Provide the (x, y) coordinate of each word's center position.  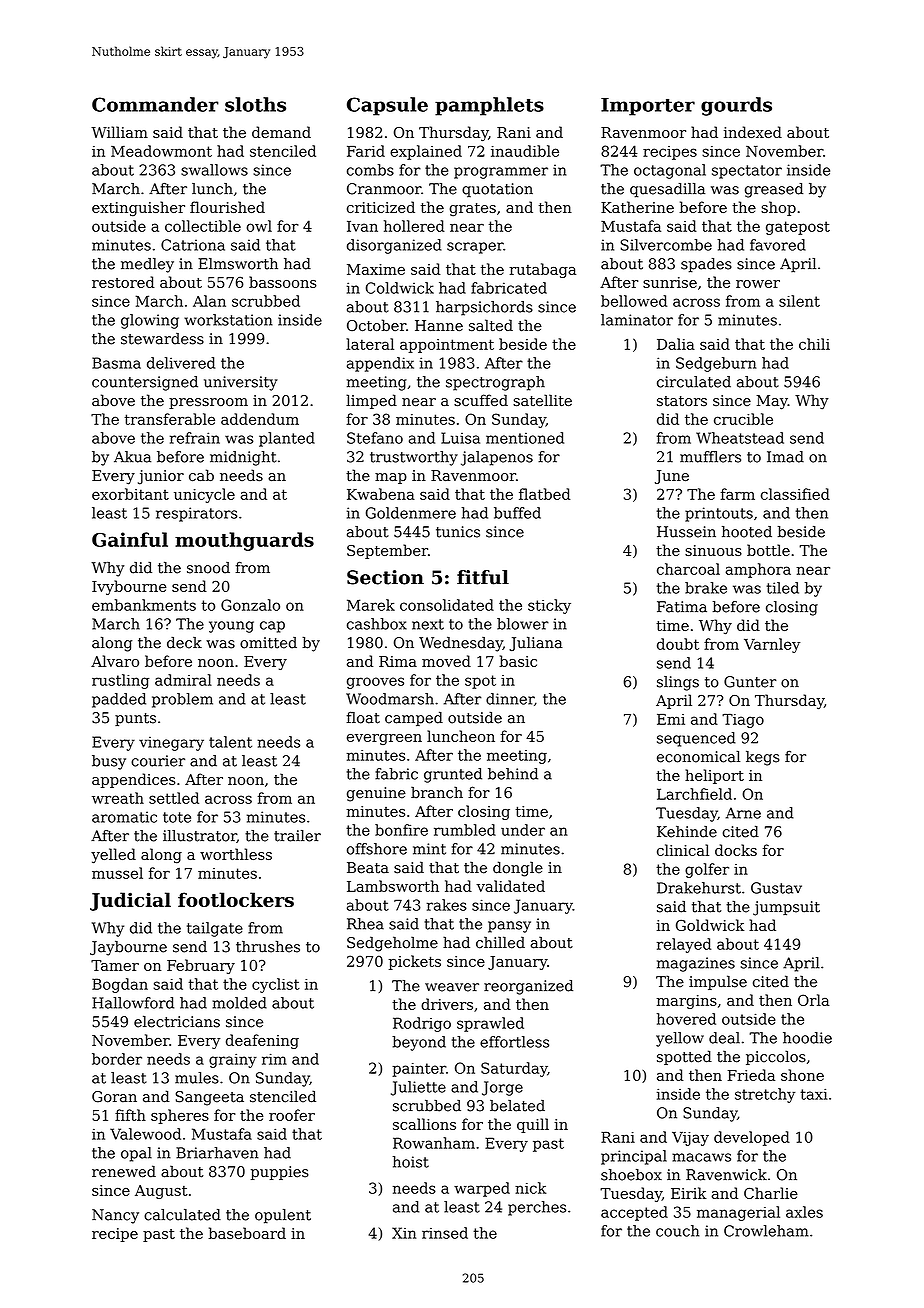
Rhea (365, 924)
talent (230, 742)
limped (371, 401)
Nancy (115, 1216)
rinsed (445, 1233)
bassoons (282, 282)
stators (682, 401)
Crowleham (766, 1231)
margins (687, 1002)
